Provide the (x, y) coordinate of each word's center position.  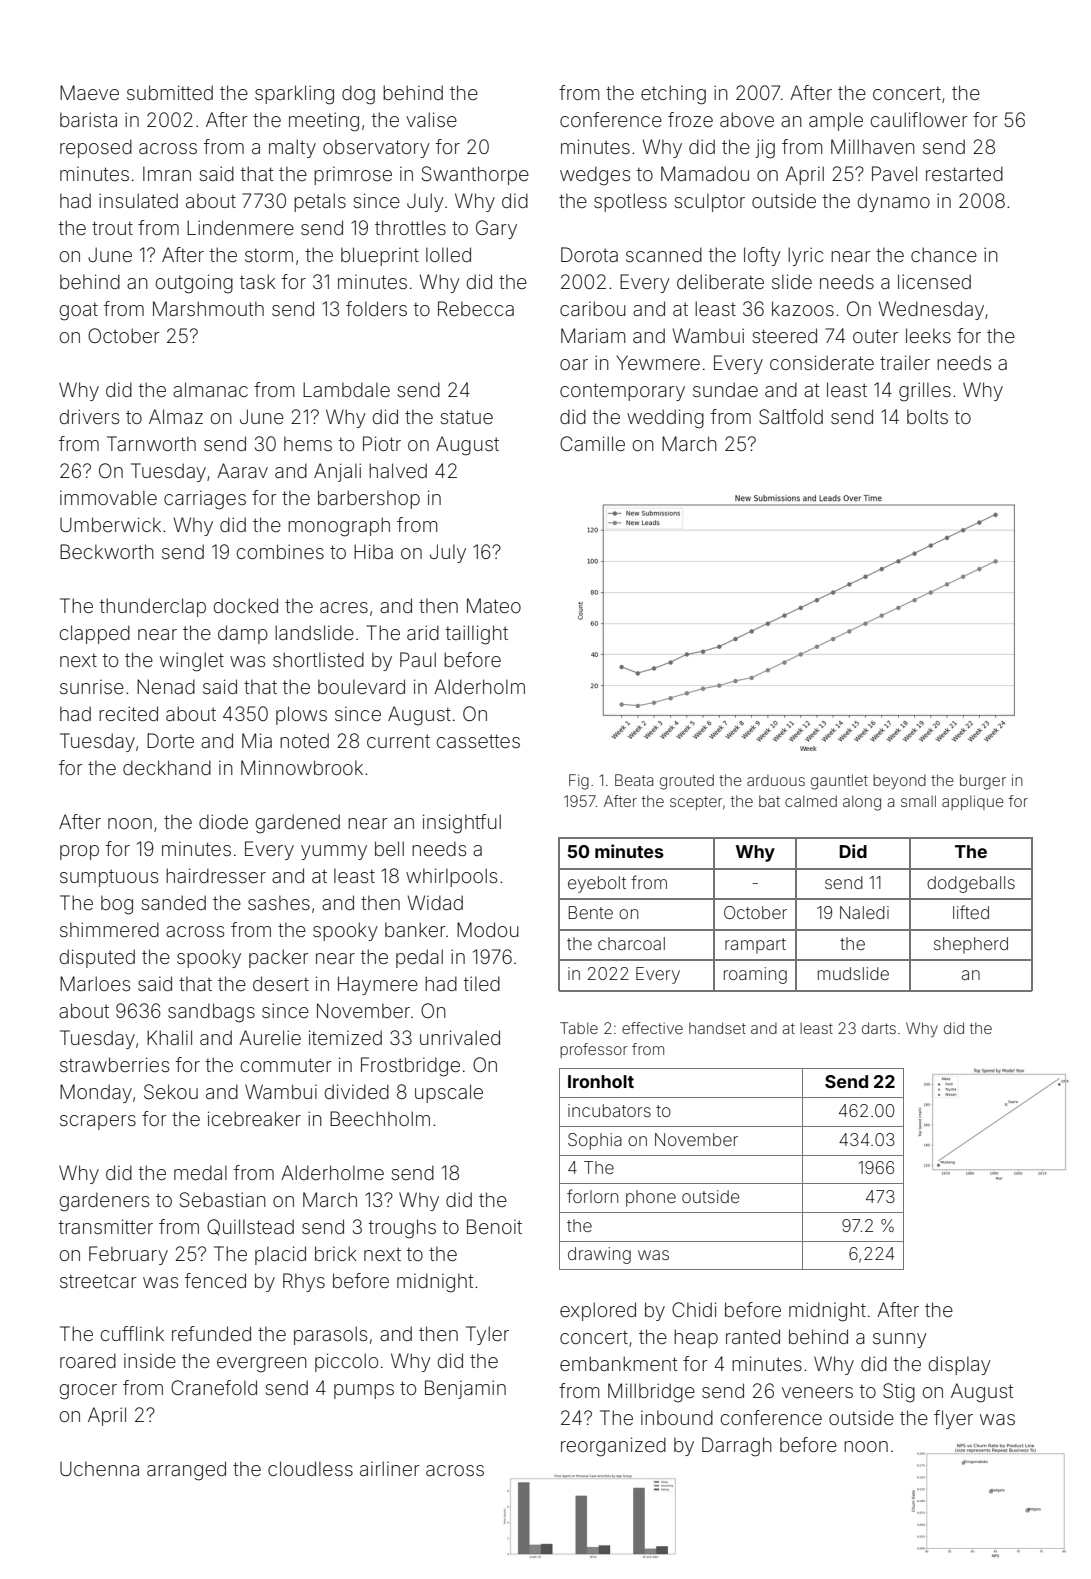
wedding (665, 419)
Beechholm (380, 1118)
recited (128, 713)
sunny (900, 1340)
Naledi (864, 912)
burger (983, 782)
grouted (687, 782)
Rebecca (476, 308)
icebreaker (254, 1118)
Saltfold (791, 417)
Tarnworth (151, 443)
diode (223, 821)
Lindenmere (240, 227)
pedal (419, 958)
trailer (905, 362)
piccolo (346, 1362)
